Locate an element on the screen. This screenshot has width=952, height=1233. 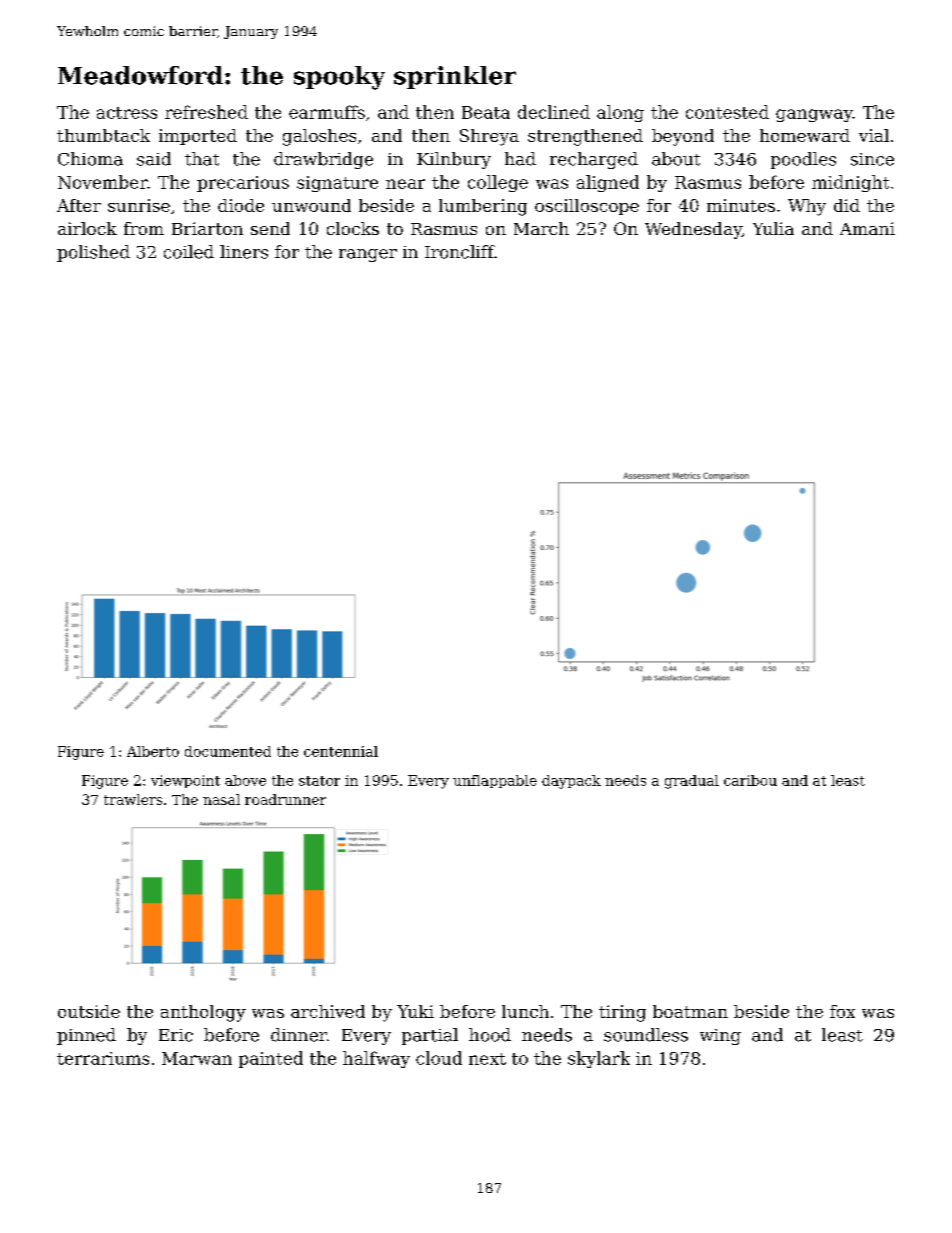
Alberto is located at coordinates (153, 751).
